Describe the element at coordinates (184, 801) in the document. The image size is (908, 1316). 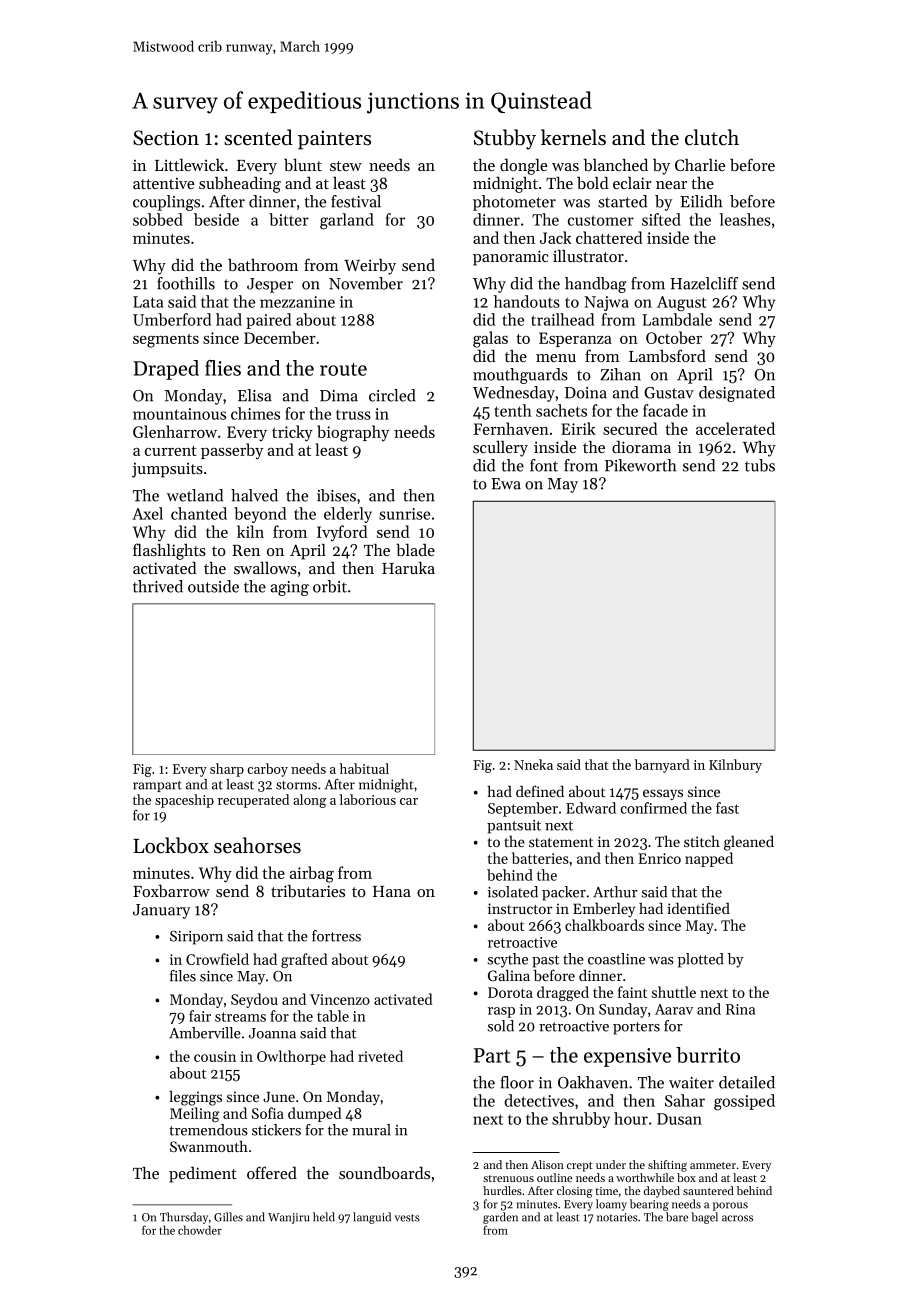
I see `spaceship` at that location.
